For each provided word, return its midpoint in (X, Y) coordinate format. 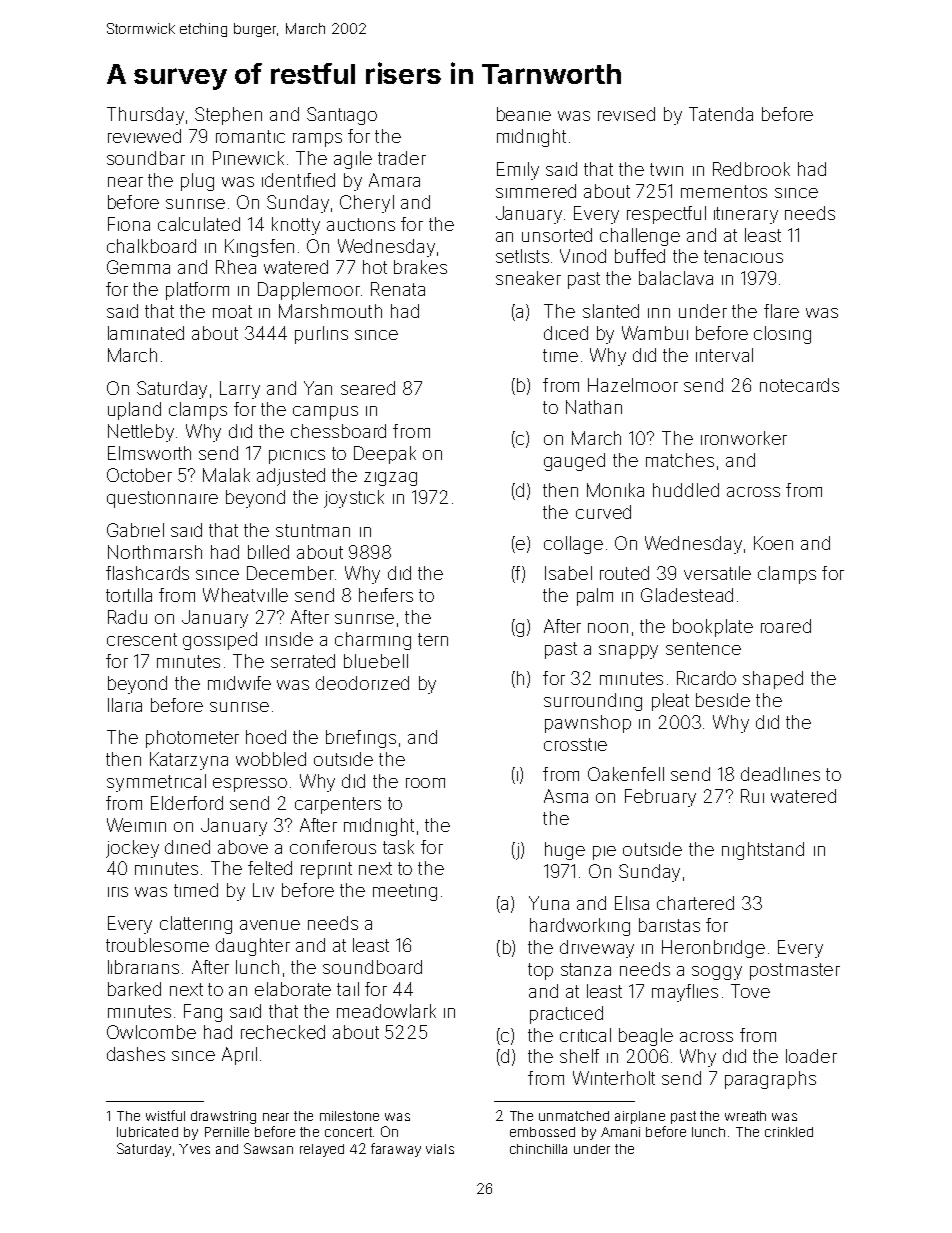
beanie (524, 114)
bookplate (713, 628)
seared (368, 388)
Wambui (655, 333)
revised (626, 114)
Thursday (145, 116)
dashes (136, 1054)
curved (603, 512)
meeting (405, 892)
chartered (695, 903)
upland (134, 411)
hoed (266, 737)
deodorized (362, 683)
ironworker (744, 438)
